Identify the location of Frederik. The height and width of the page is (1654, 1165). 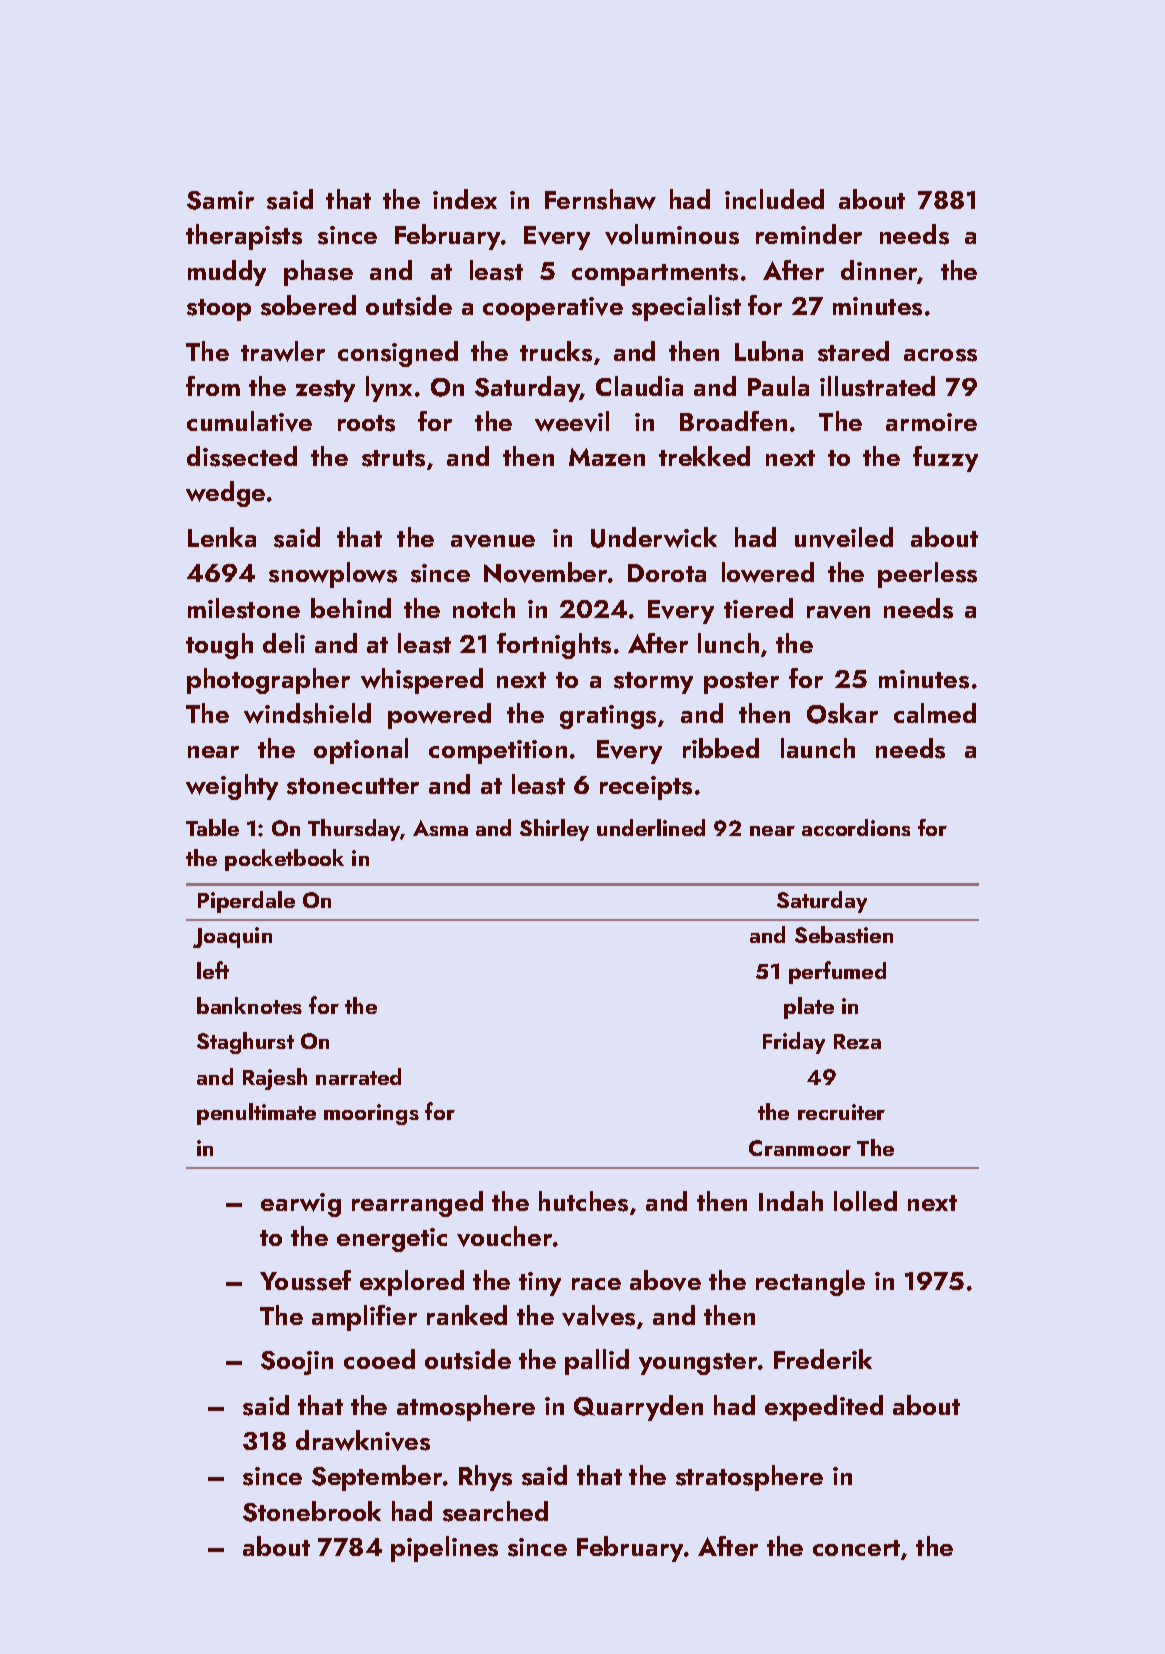
(823, 1359).
